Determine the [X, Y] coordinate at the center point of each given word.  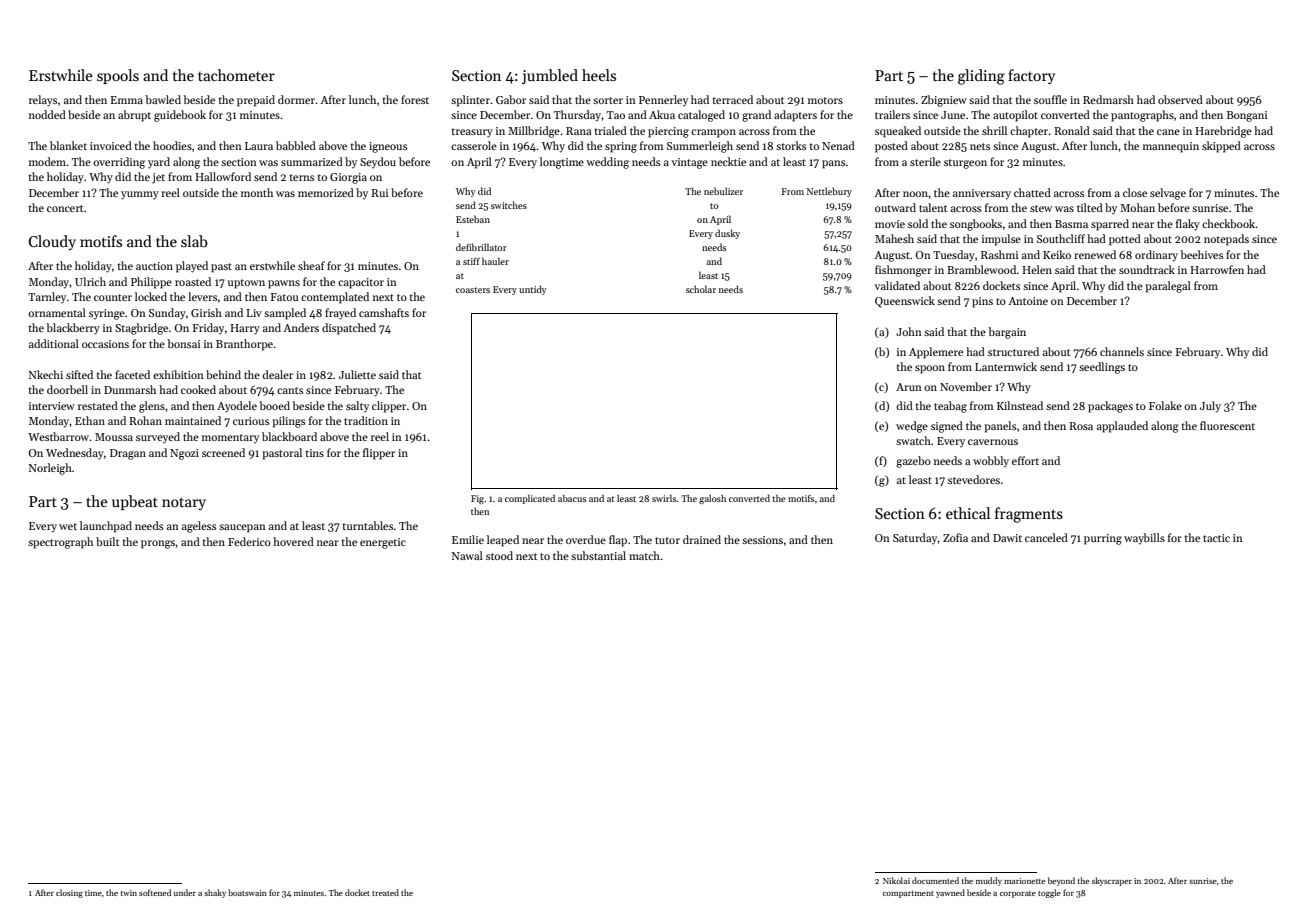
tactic [1216, 538]
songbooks [976, 225]
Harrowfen [1217, 269]
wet [68, 526]
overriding [119, 163]
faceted [132, 374]
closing [69, 893]
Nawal [467, 555]
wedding [607, 163]
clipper [389, 407]
